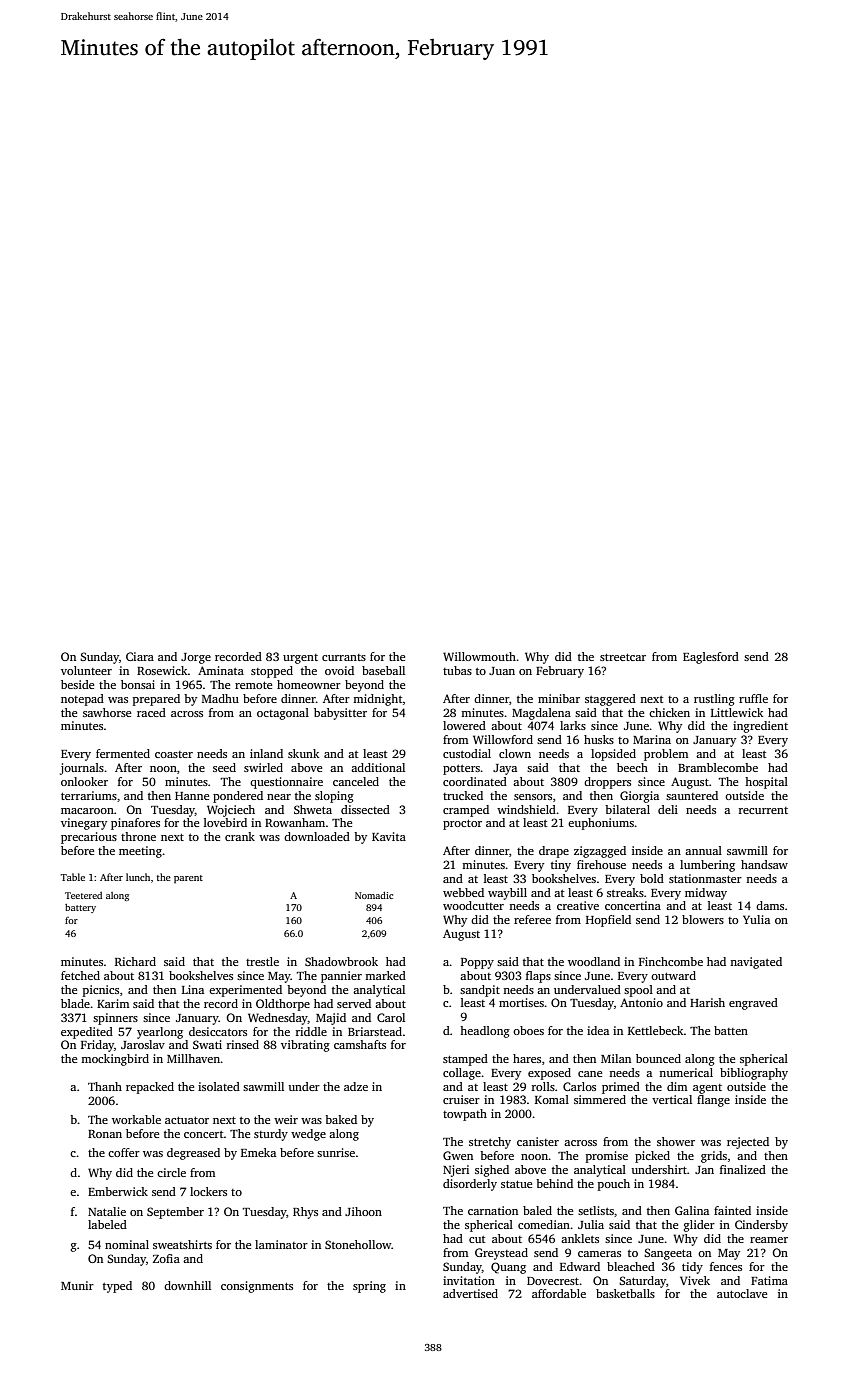 The height and width of the screenshot is (1400, 849). Describe the element at coordinates (80, 908) in the screenshot. I see `battery` at that location.
